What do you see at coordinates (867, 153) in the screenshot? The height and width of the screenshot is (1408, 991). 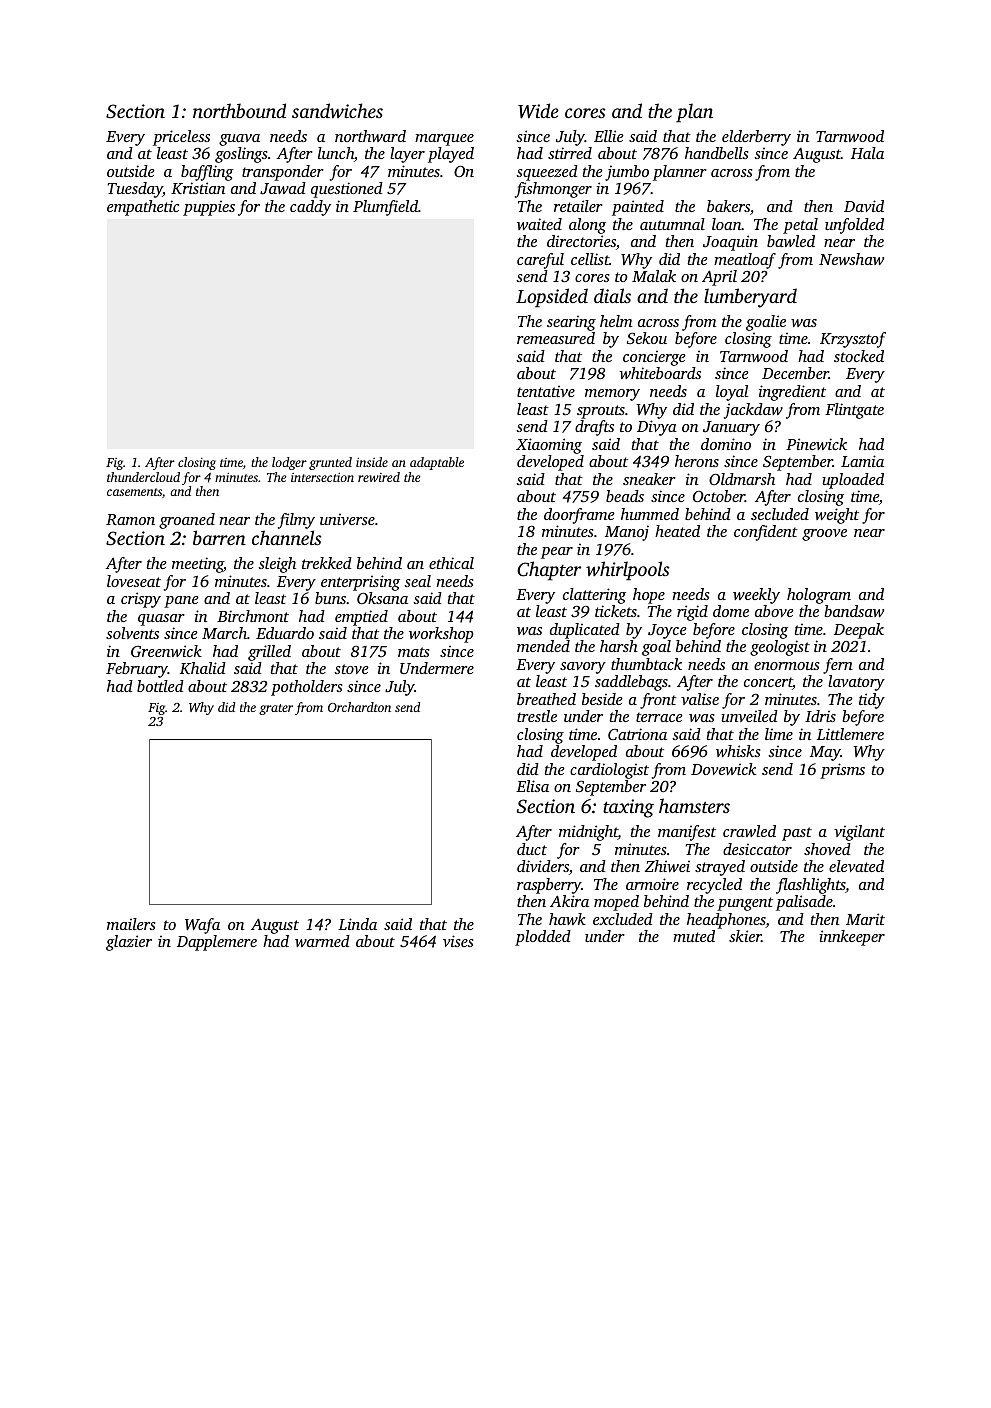 I see `Hala` at bounding box center [867, 153].
